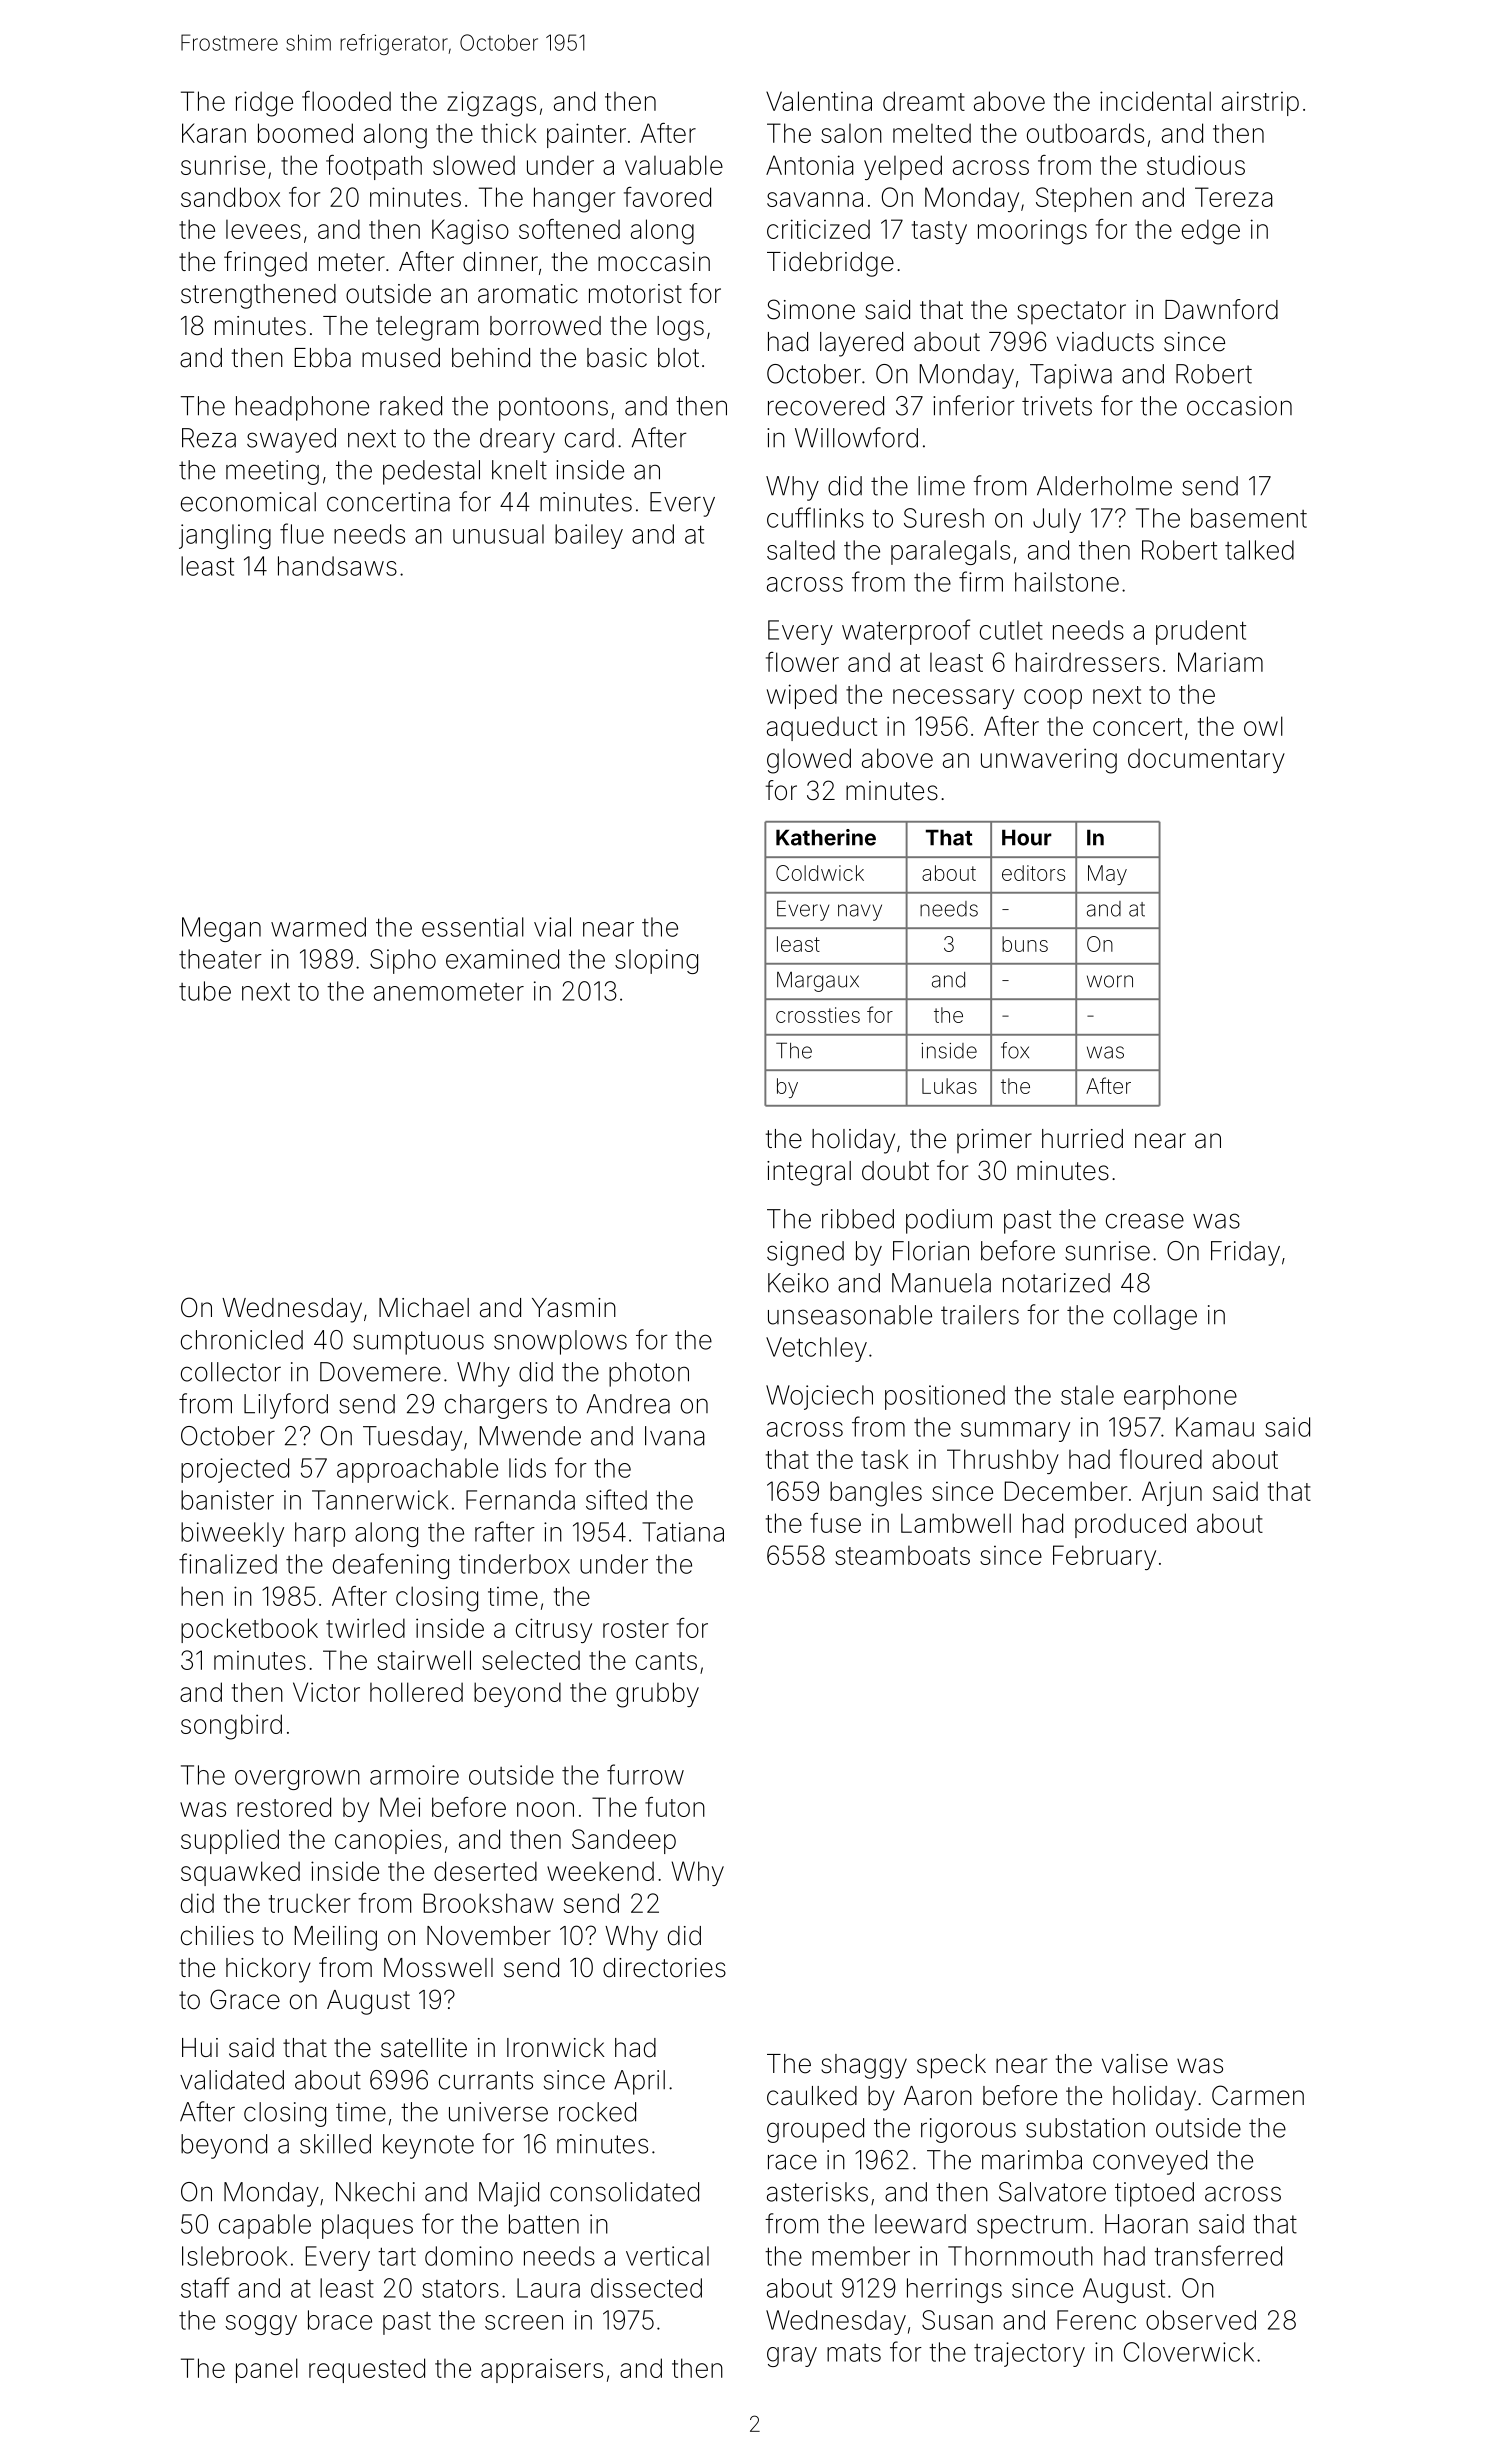  I want to click on Michael, so click(424, 1308).
